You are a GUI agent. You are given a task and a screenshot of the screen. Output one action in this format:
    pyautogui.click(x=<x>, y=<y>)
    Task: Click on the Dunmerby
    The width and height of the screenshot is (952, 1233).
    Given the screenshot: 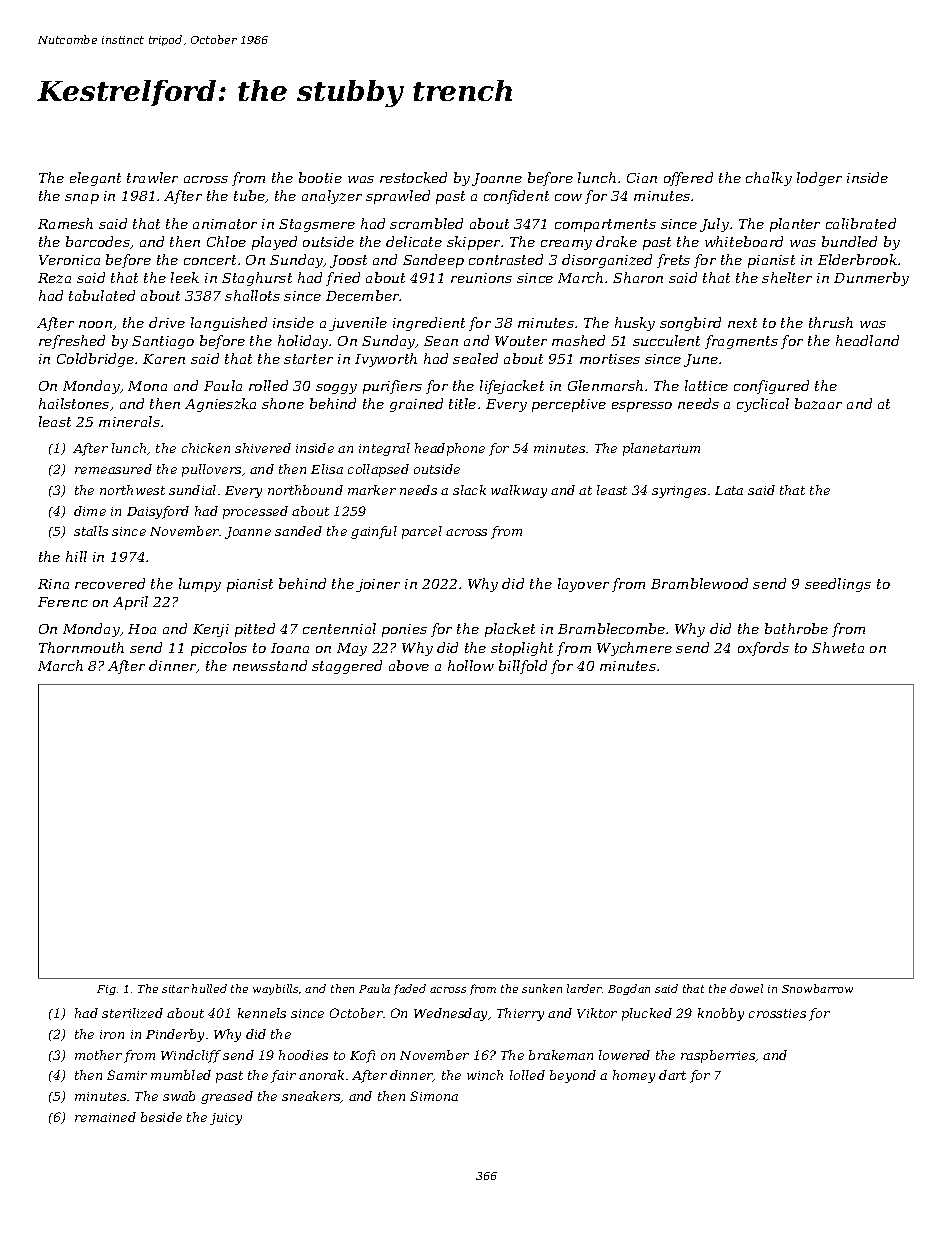 What is the action you would take?
    pyautogui.click(x=871, y=279)
